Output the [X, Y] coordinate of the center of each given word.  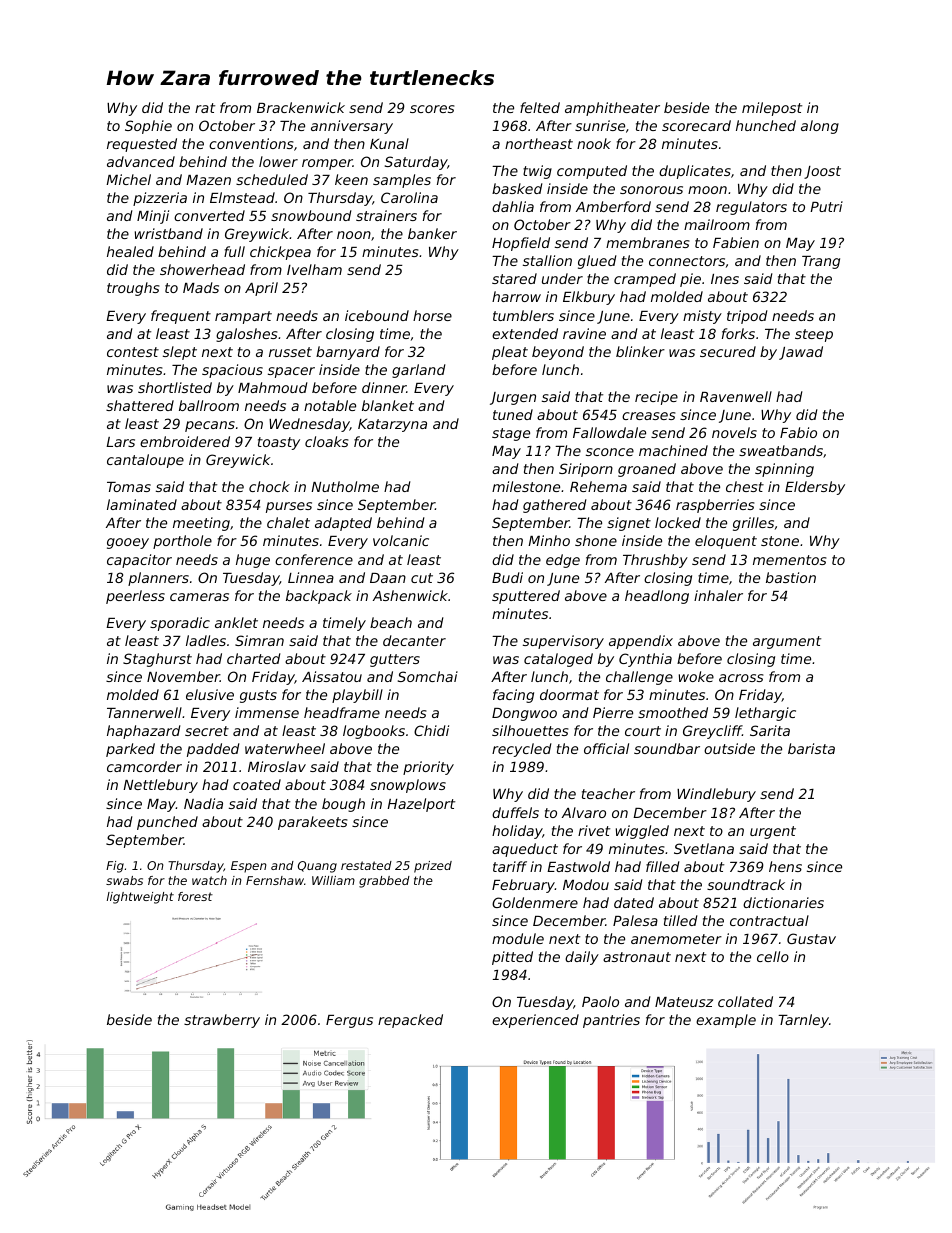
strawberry [222, 1021]
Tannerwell [144, 712]
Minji [153, 217]
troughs [133, 289]
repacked [410, 1021]
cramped [645, 280]
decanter [414, 640]
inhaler [718, 595]
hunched [766, 125]
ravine [584, 333]
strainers [386, 215]
